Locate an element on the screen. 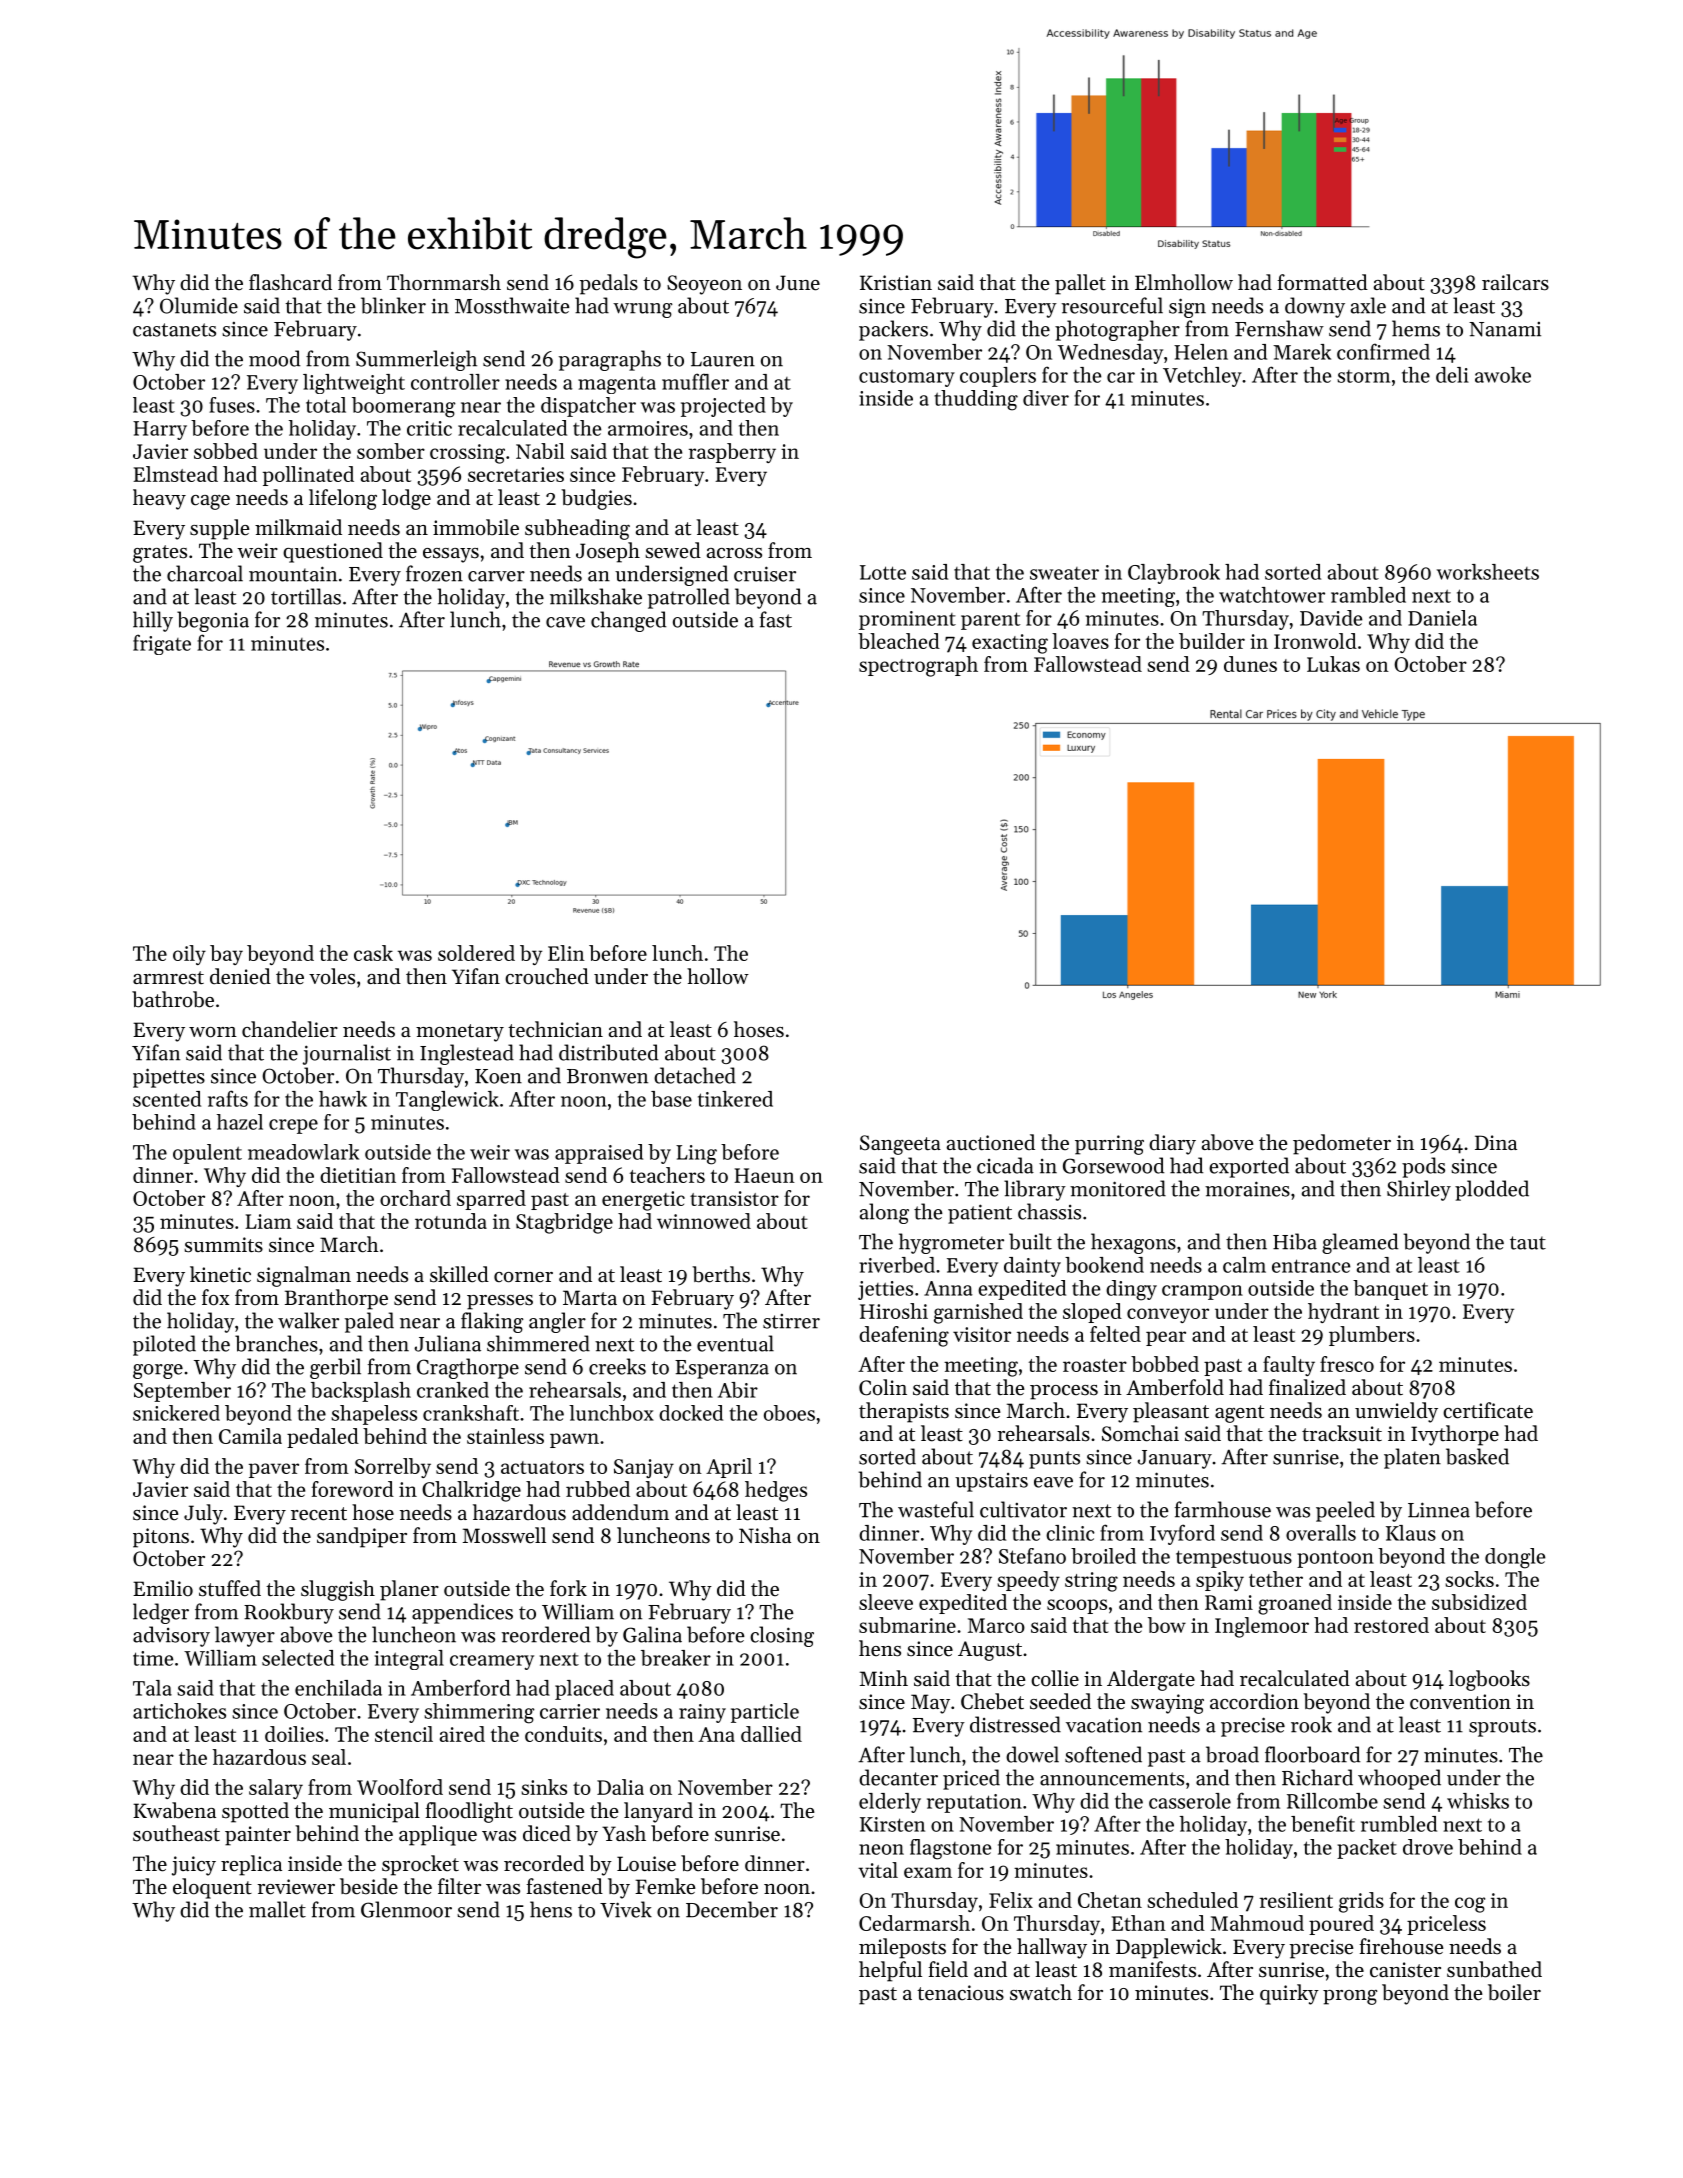 The height and width of the screenshot is (2178, 1683). Emilio is located at coordinates (163, 1588).
